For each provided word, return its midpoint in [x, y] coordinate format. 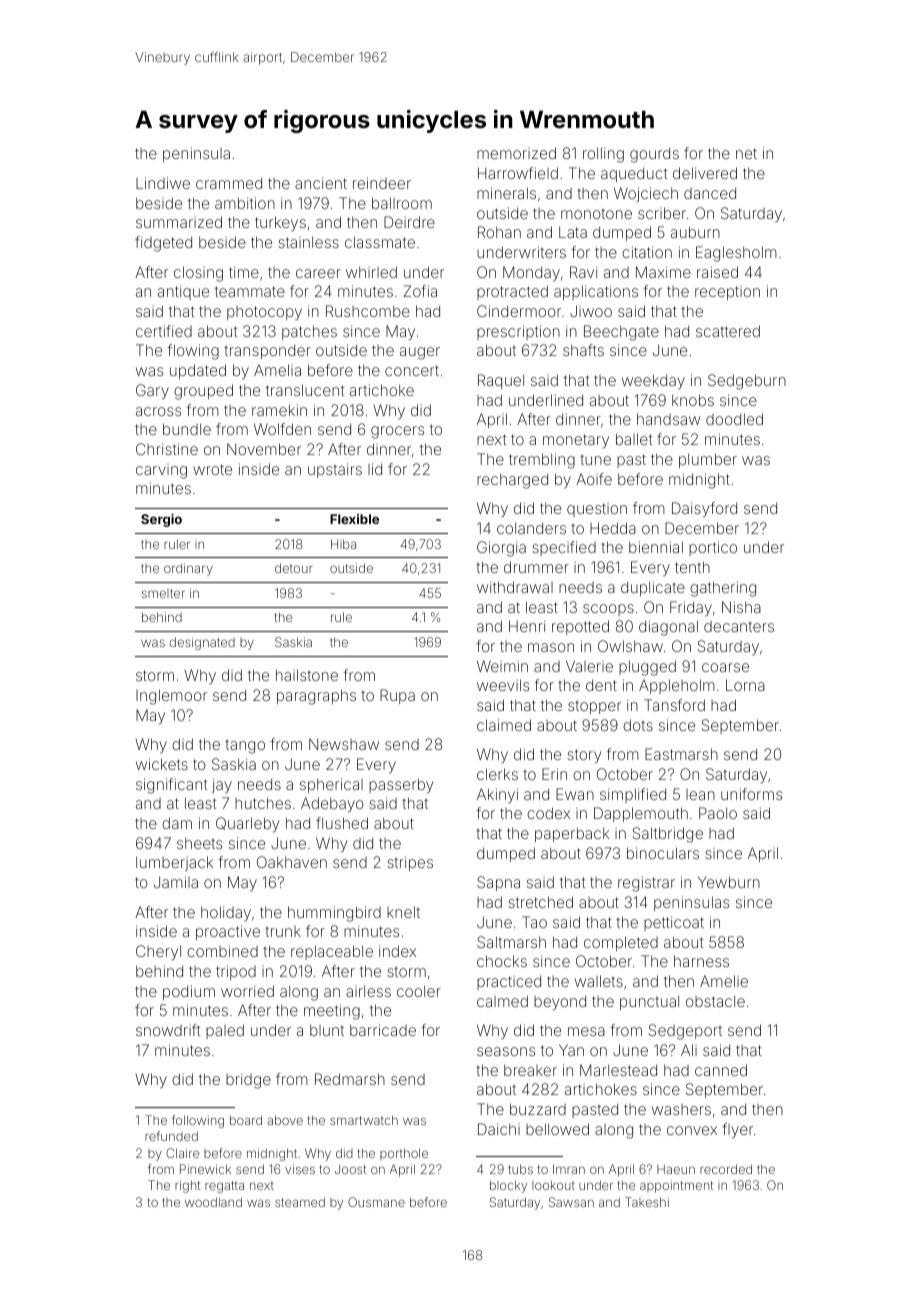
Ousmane [376, 1202]
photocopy [264, 313]
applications [596, 292]
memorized [516, 153]
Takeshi [647, 1202]
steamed [300, 1202]
